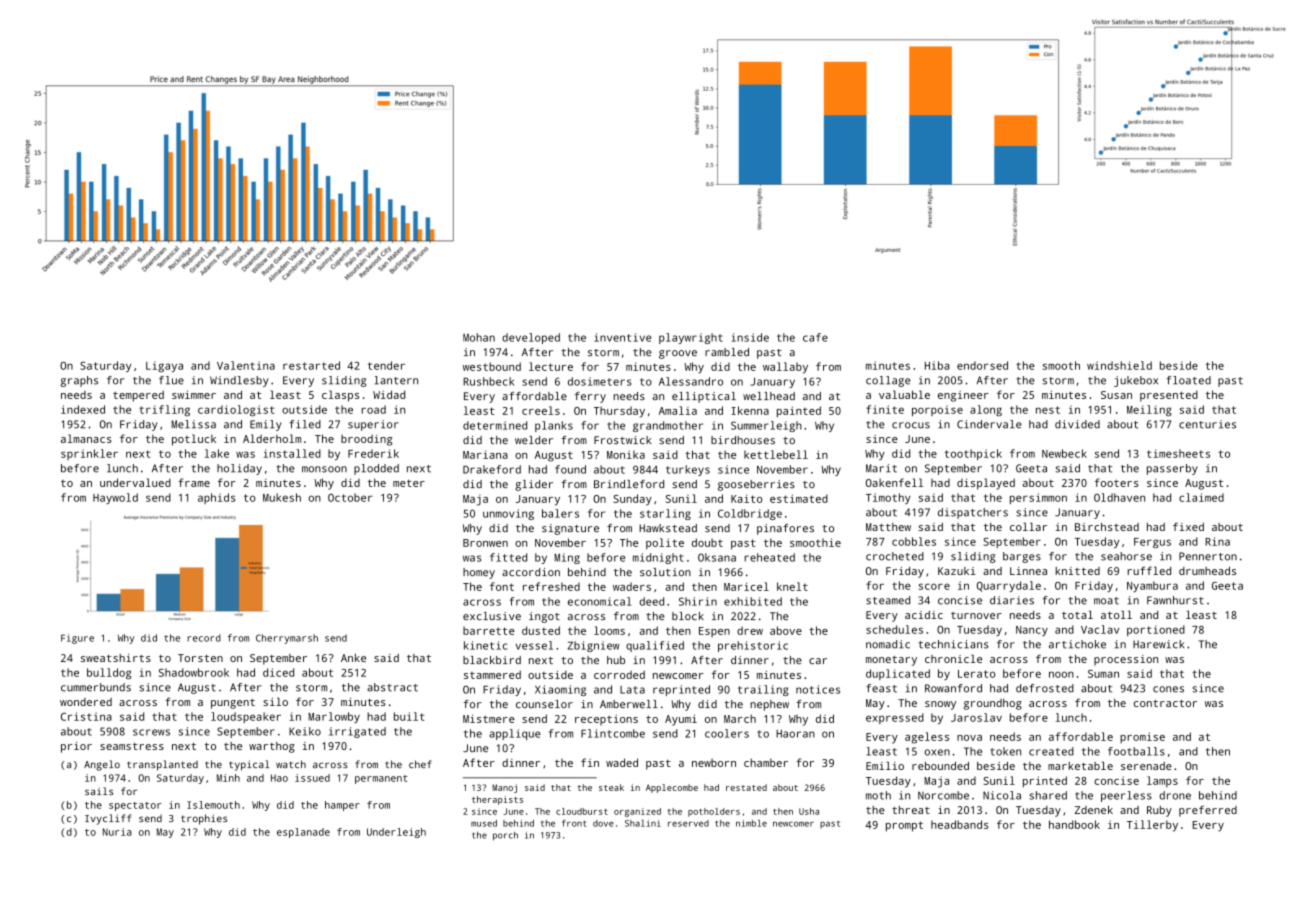 Image resolution: width=1308 pixels, height=924 pixels. Describe the element at coordinates (973, 454) in the screenshot. I see `toothpick` at that location.
